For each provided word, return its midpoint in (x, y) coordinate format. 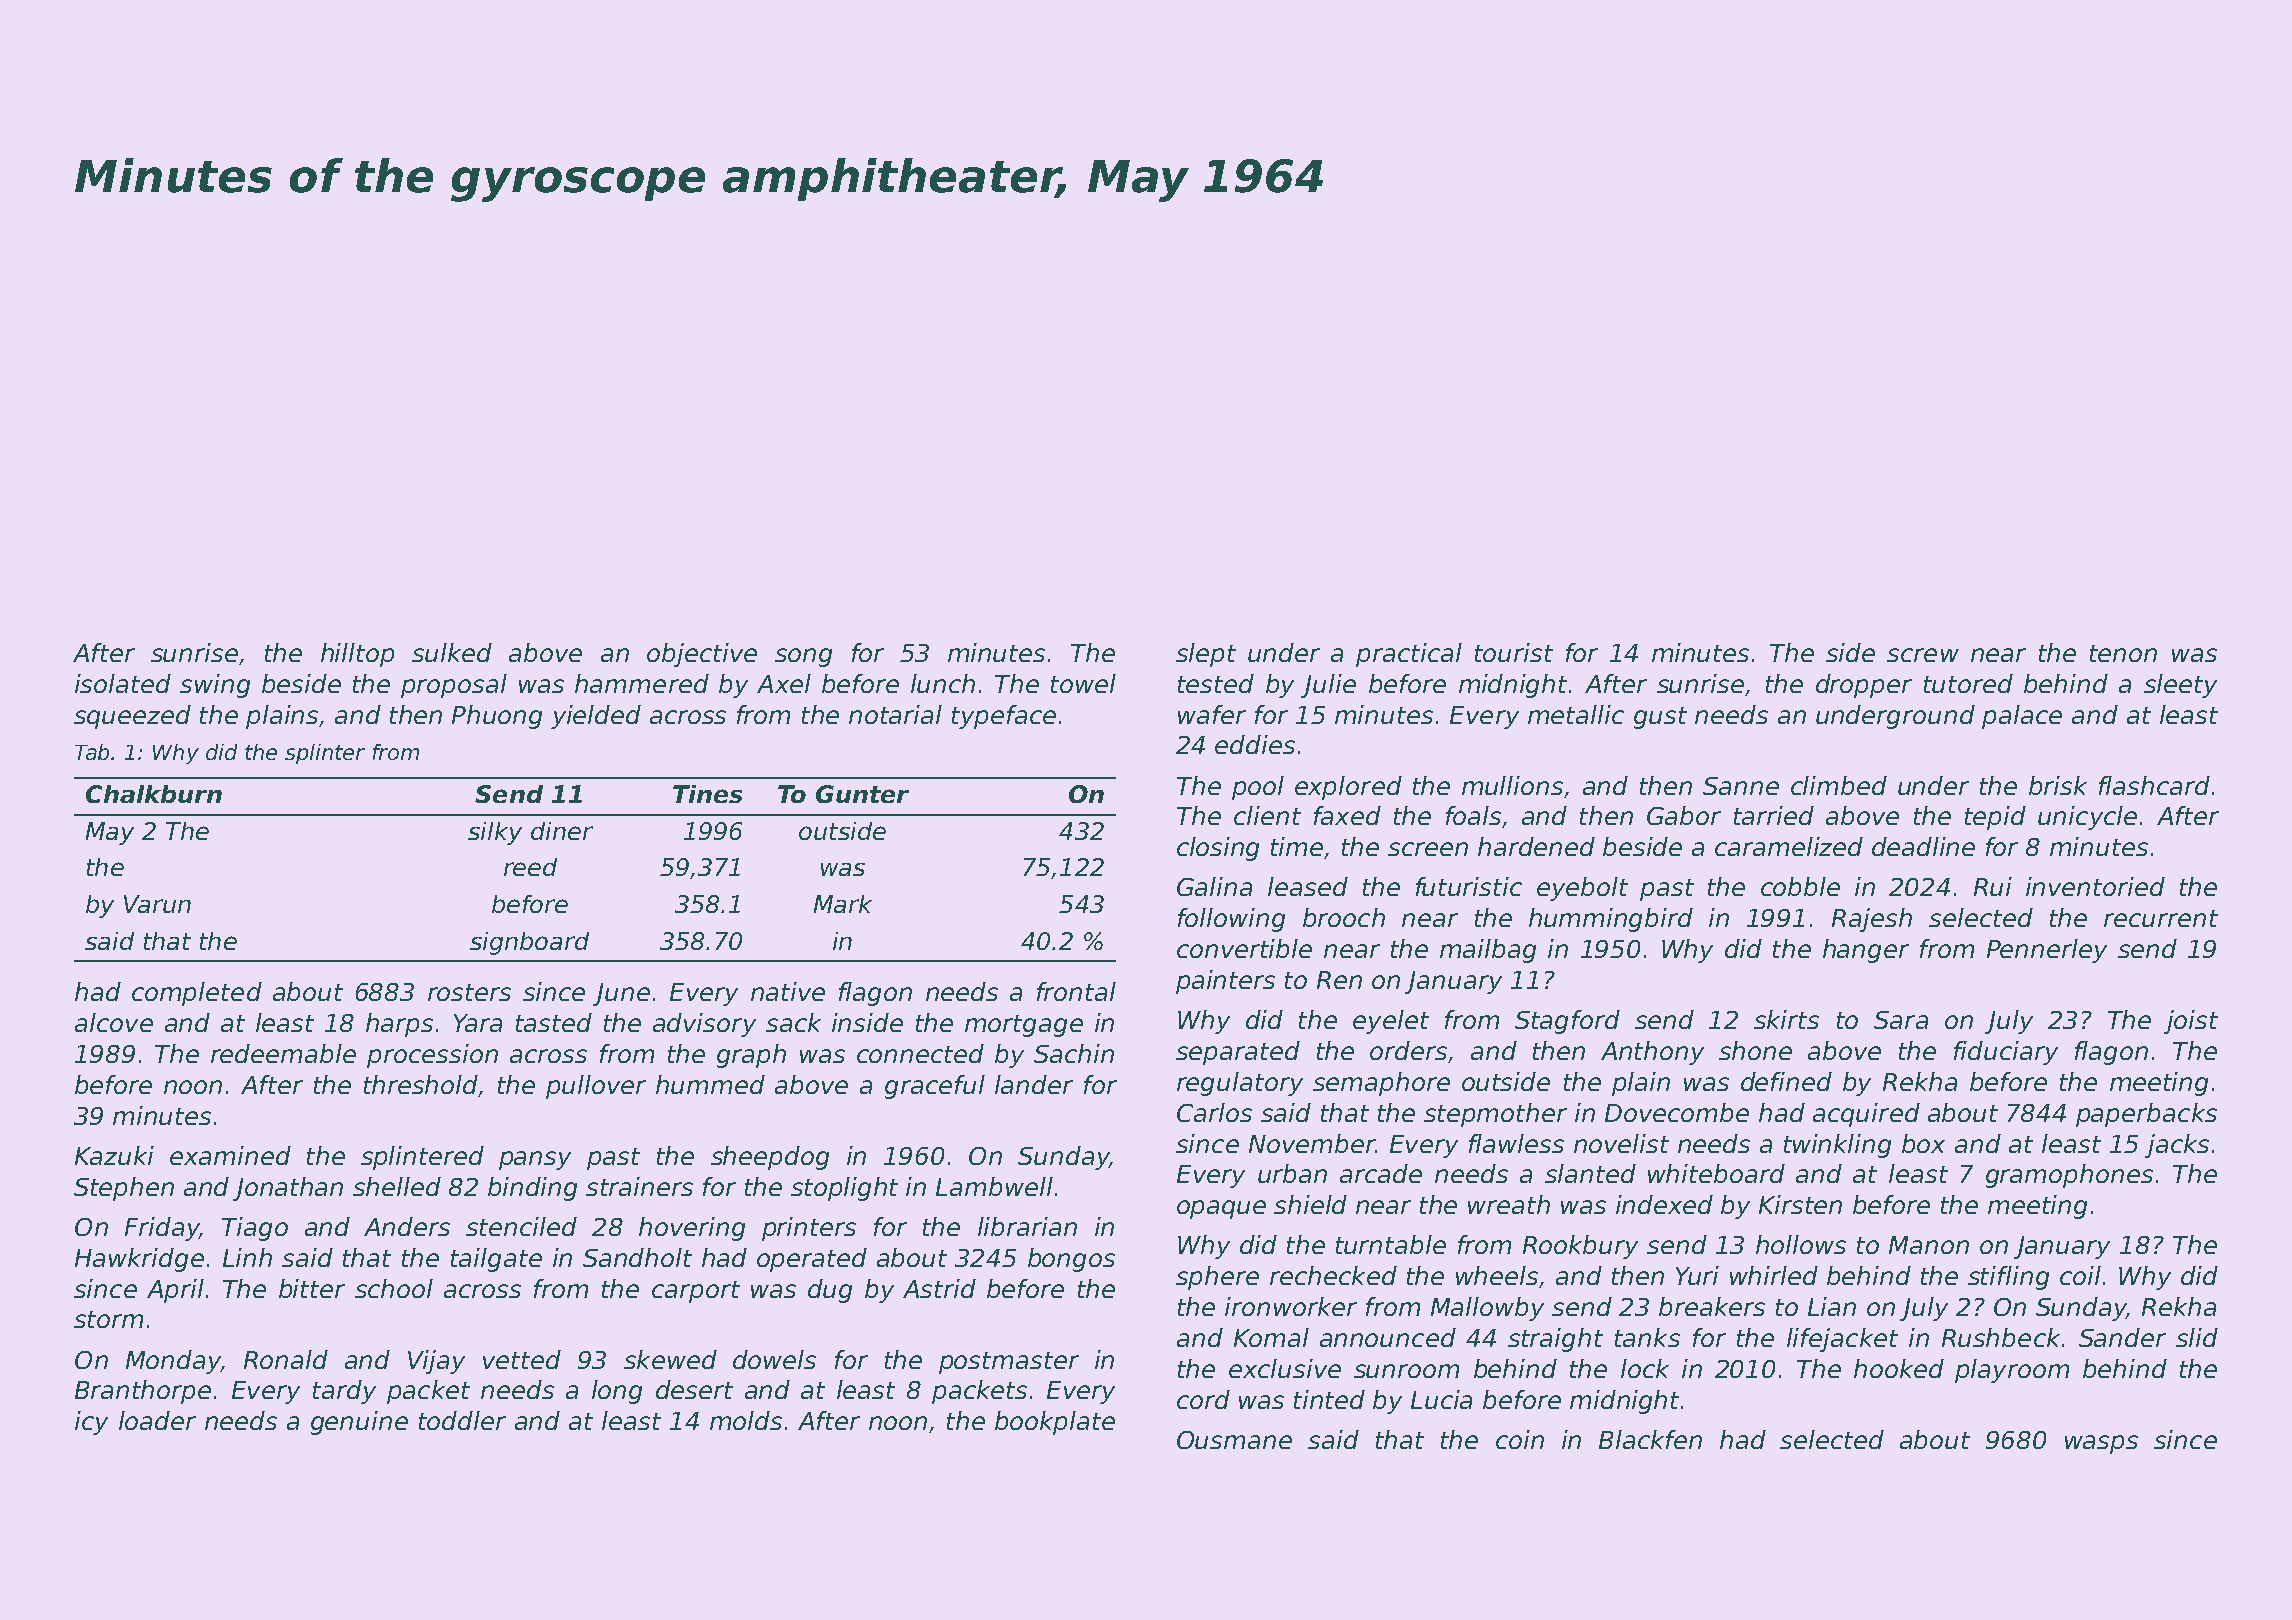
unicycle (2087, 818)
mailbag (1488, 951)
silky (495, 833)
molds (746, 1420)
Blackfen (1650, 1439)
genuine (359, 1423)
